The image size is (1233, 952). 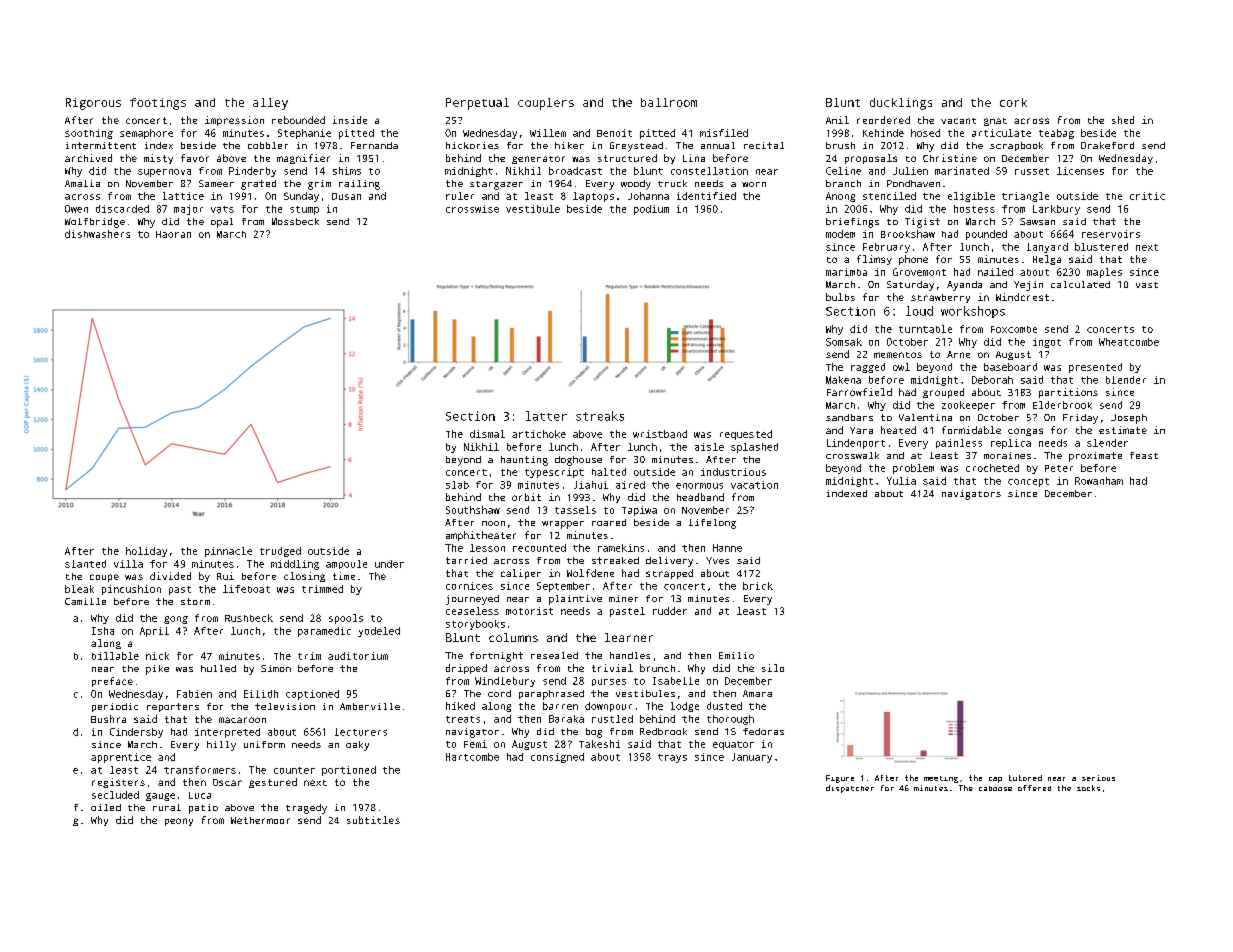 I want to click on critic, so click(x=1147, y=196).
